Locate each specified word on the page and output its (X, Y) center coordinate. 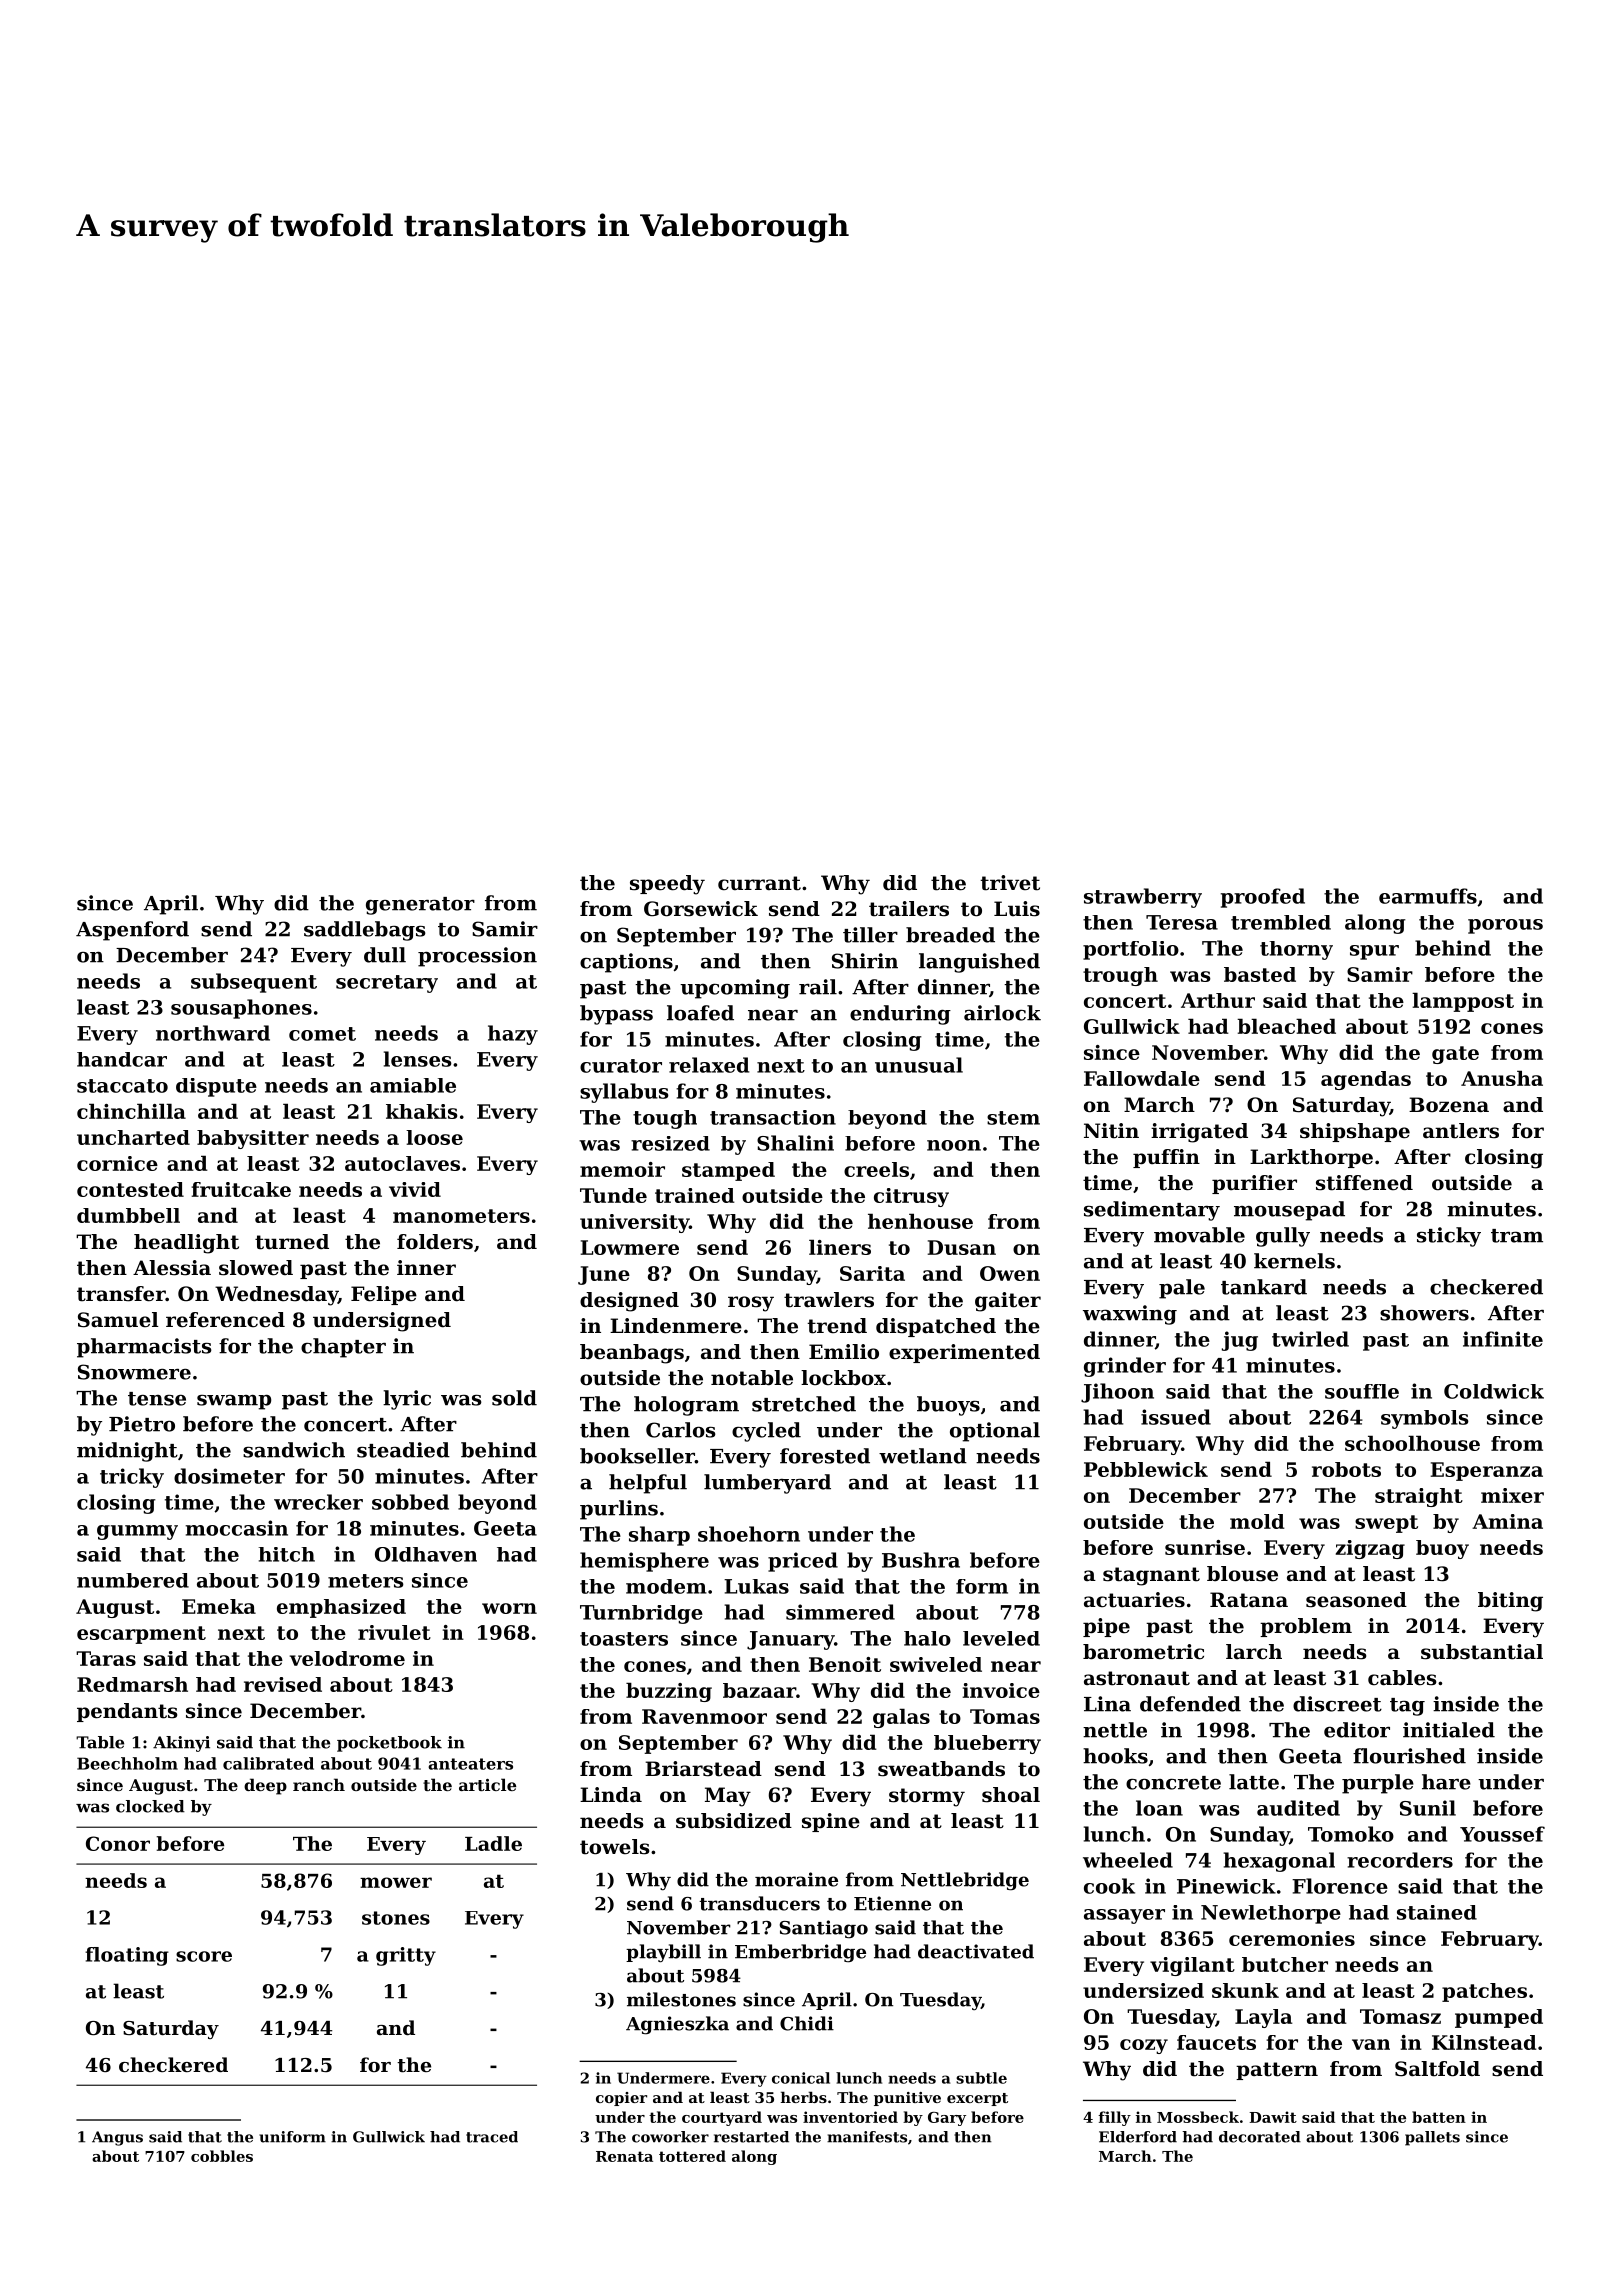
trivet (1010, 883)
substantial (1482, 1652)
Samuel (118, 1320)
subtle (981, 2078)
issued (1176, 1417)
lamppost (1463, 1002)
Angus (117, 2138)
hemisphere (644, 1562)
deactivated (976, 1951)
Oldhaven (426, 1554)
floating (127, 1956)
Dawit (1273, 2117)
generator (420, 906)
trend (837, 1326)
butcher (1285, 1964)
